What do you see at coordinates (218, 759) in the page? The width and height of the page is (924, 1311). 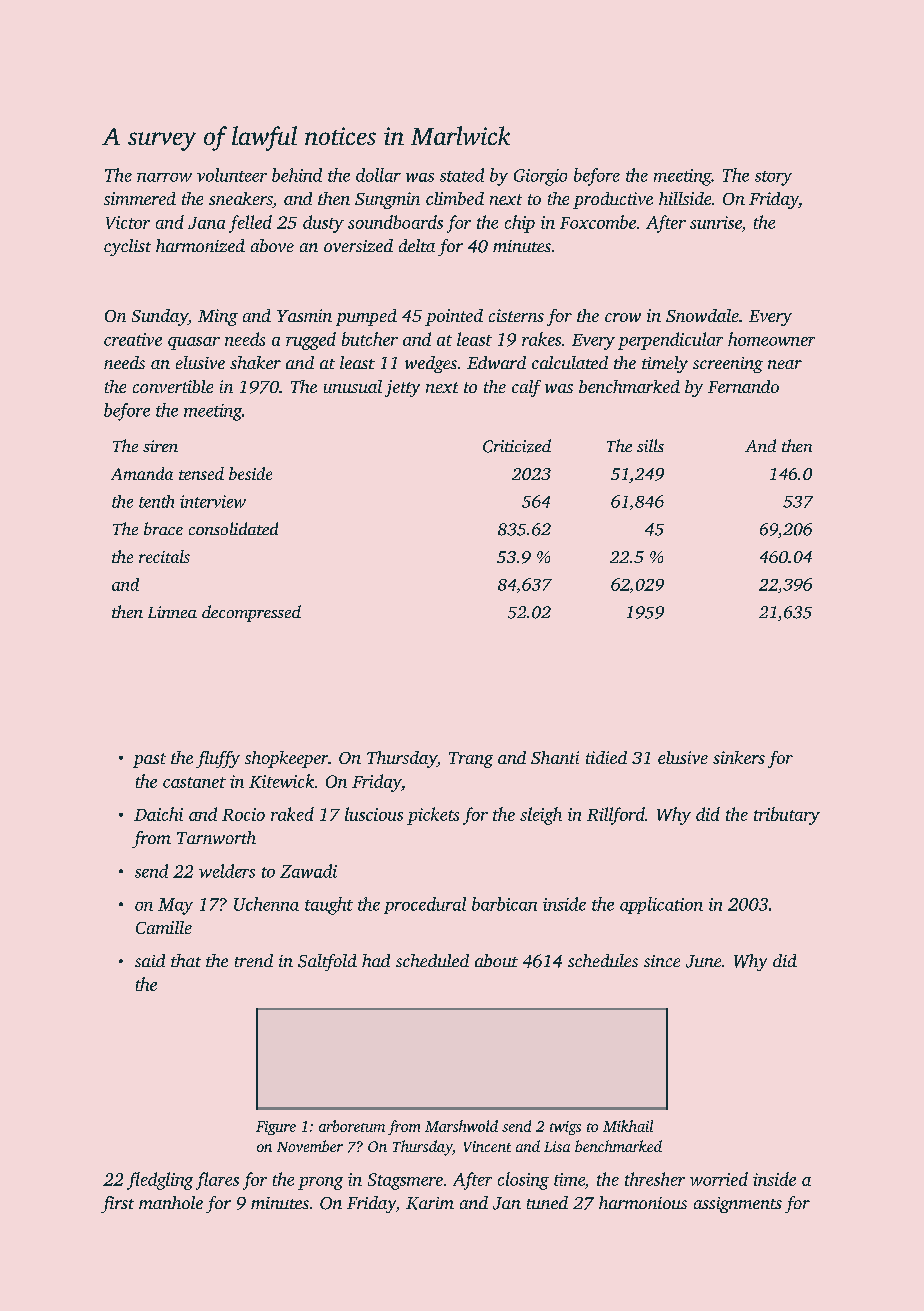 I see `fluffy` at bounding box center [218, 759].
